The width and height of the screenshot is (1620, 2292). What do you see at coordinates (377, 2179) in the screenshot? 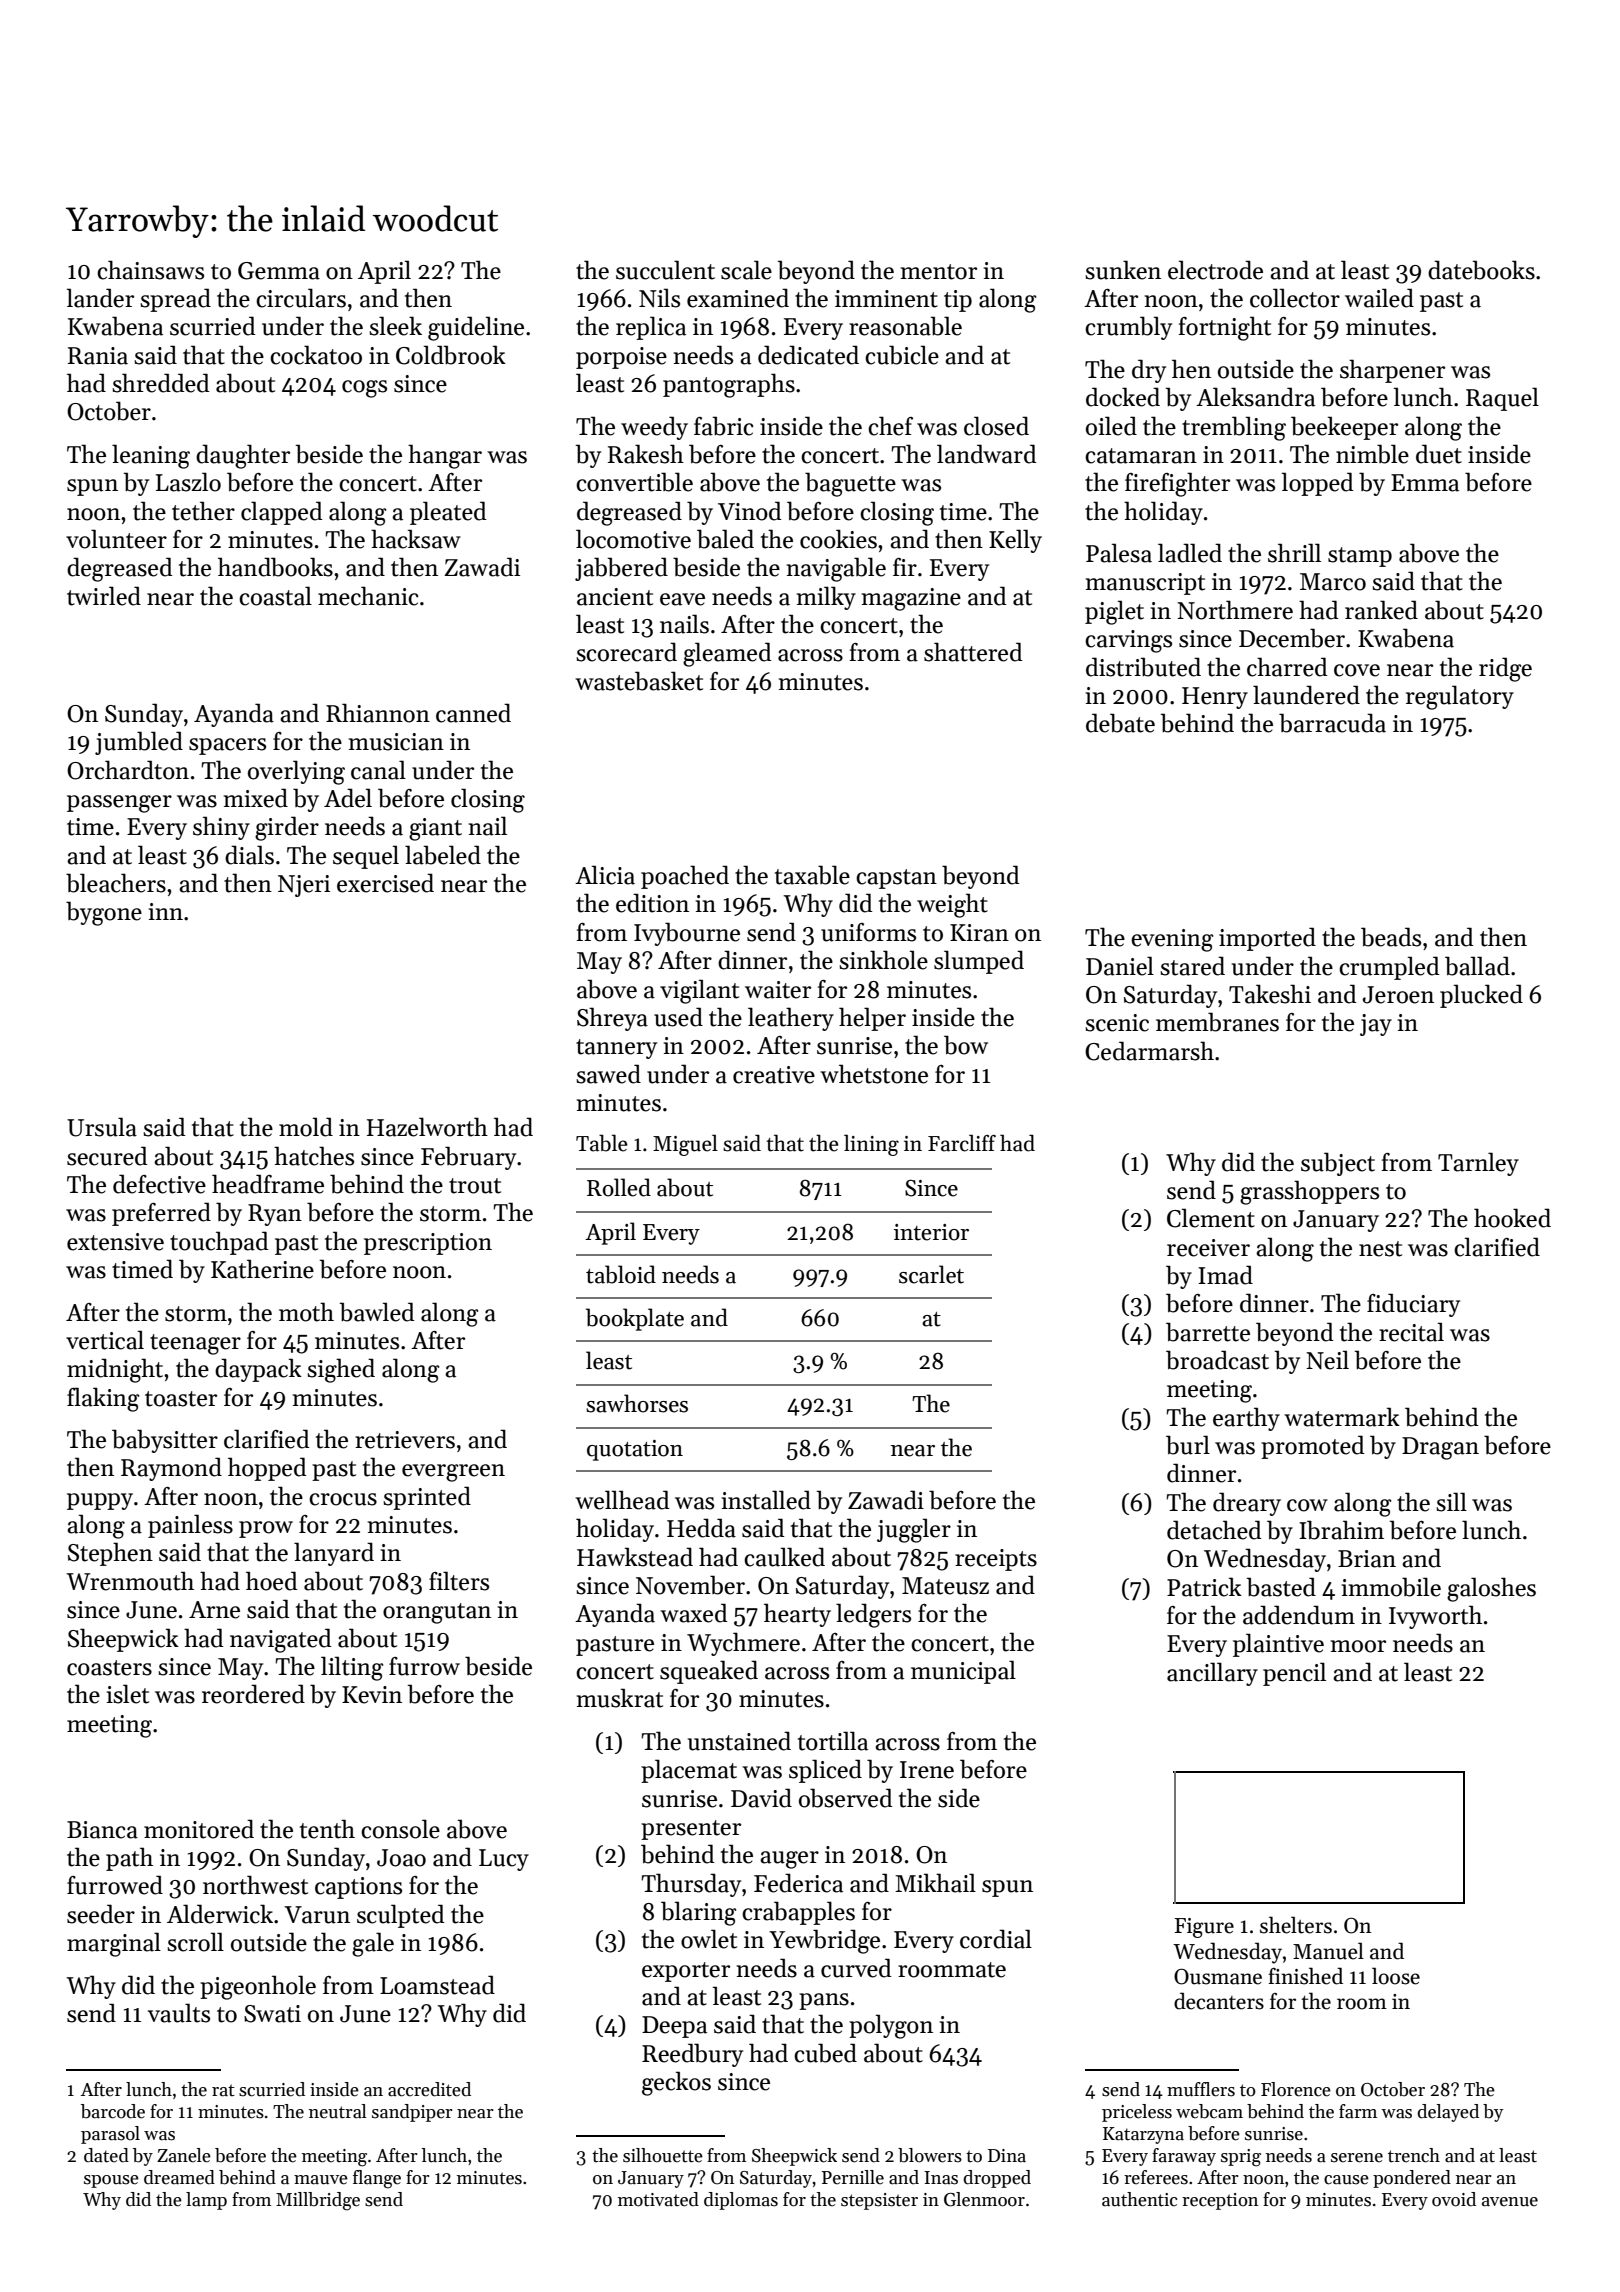
I see `flange` at bounding box center [377, 2179].
